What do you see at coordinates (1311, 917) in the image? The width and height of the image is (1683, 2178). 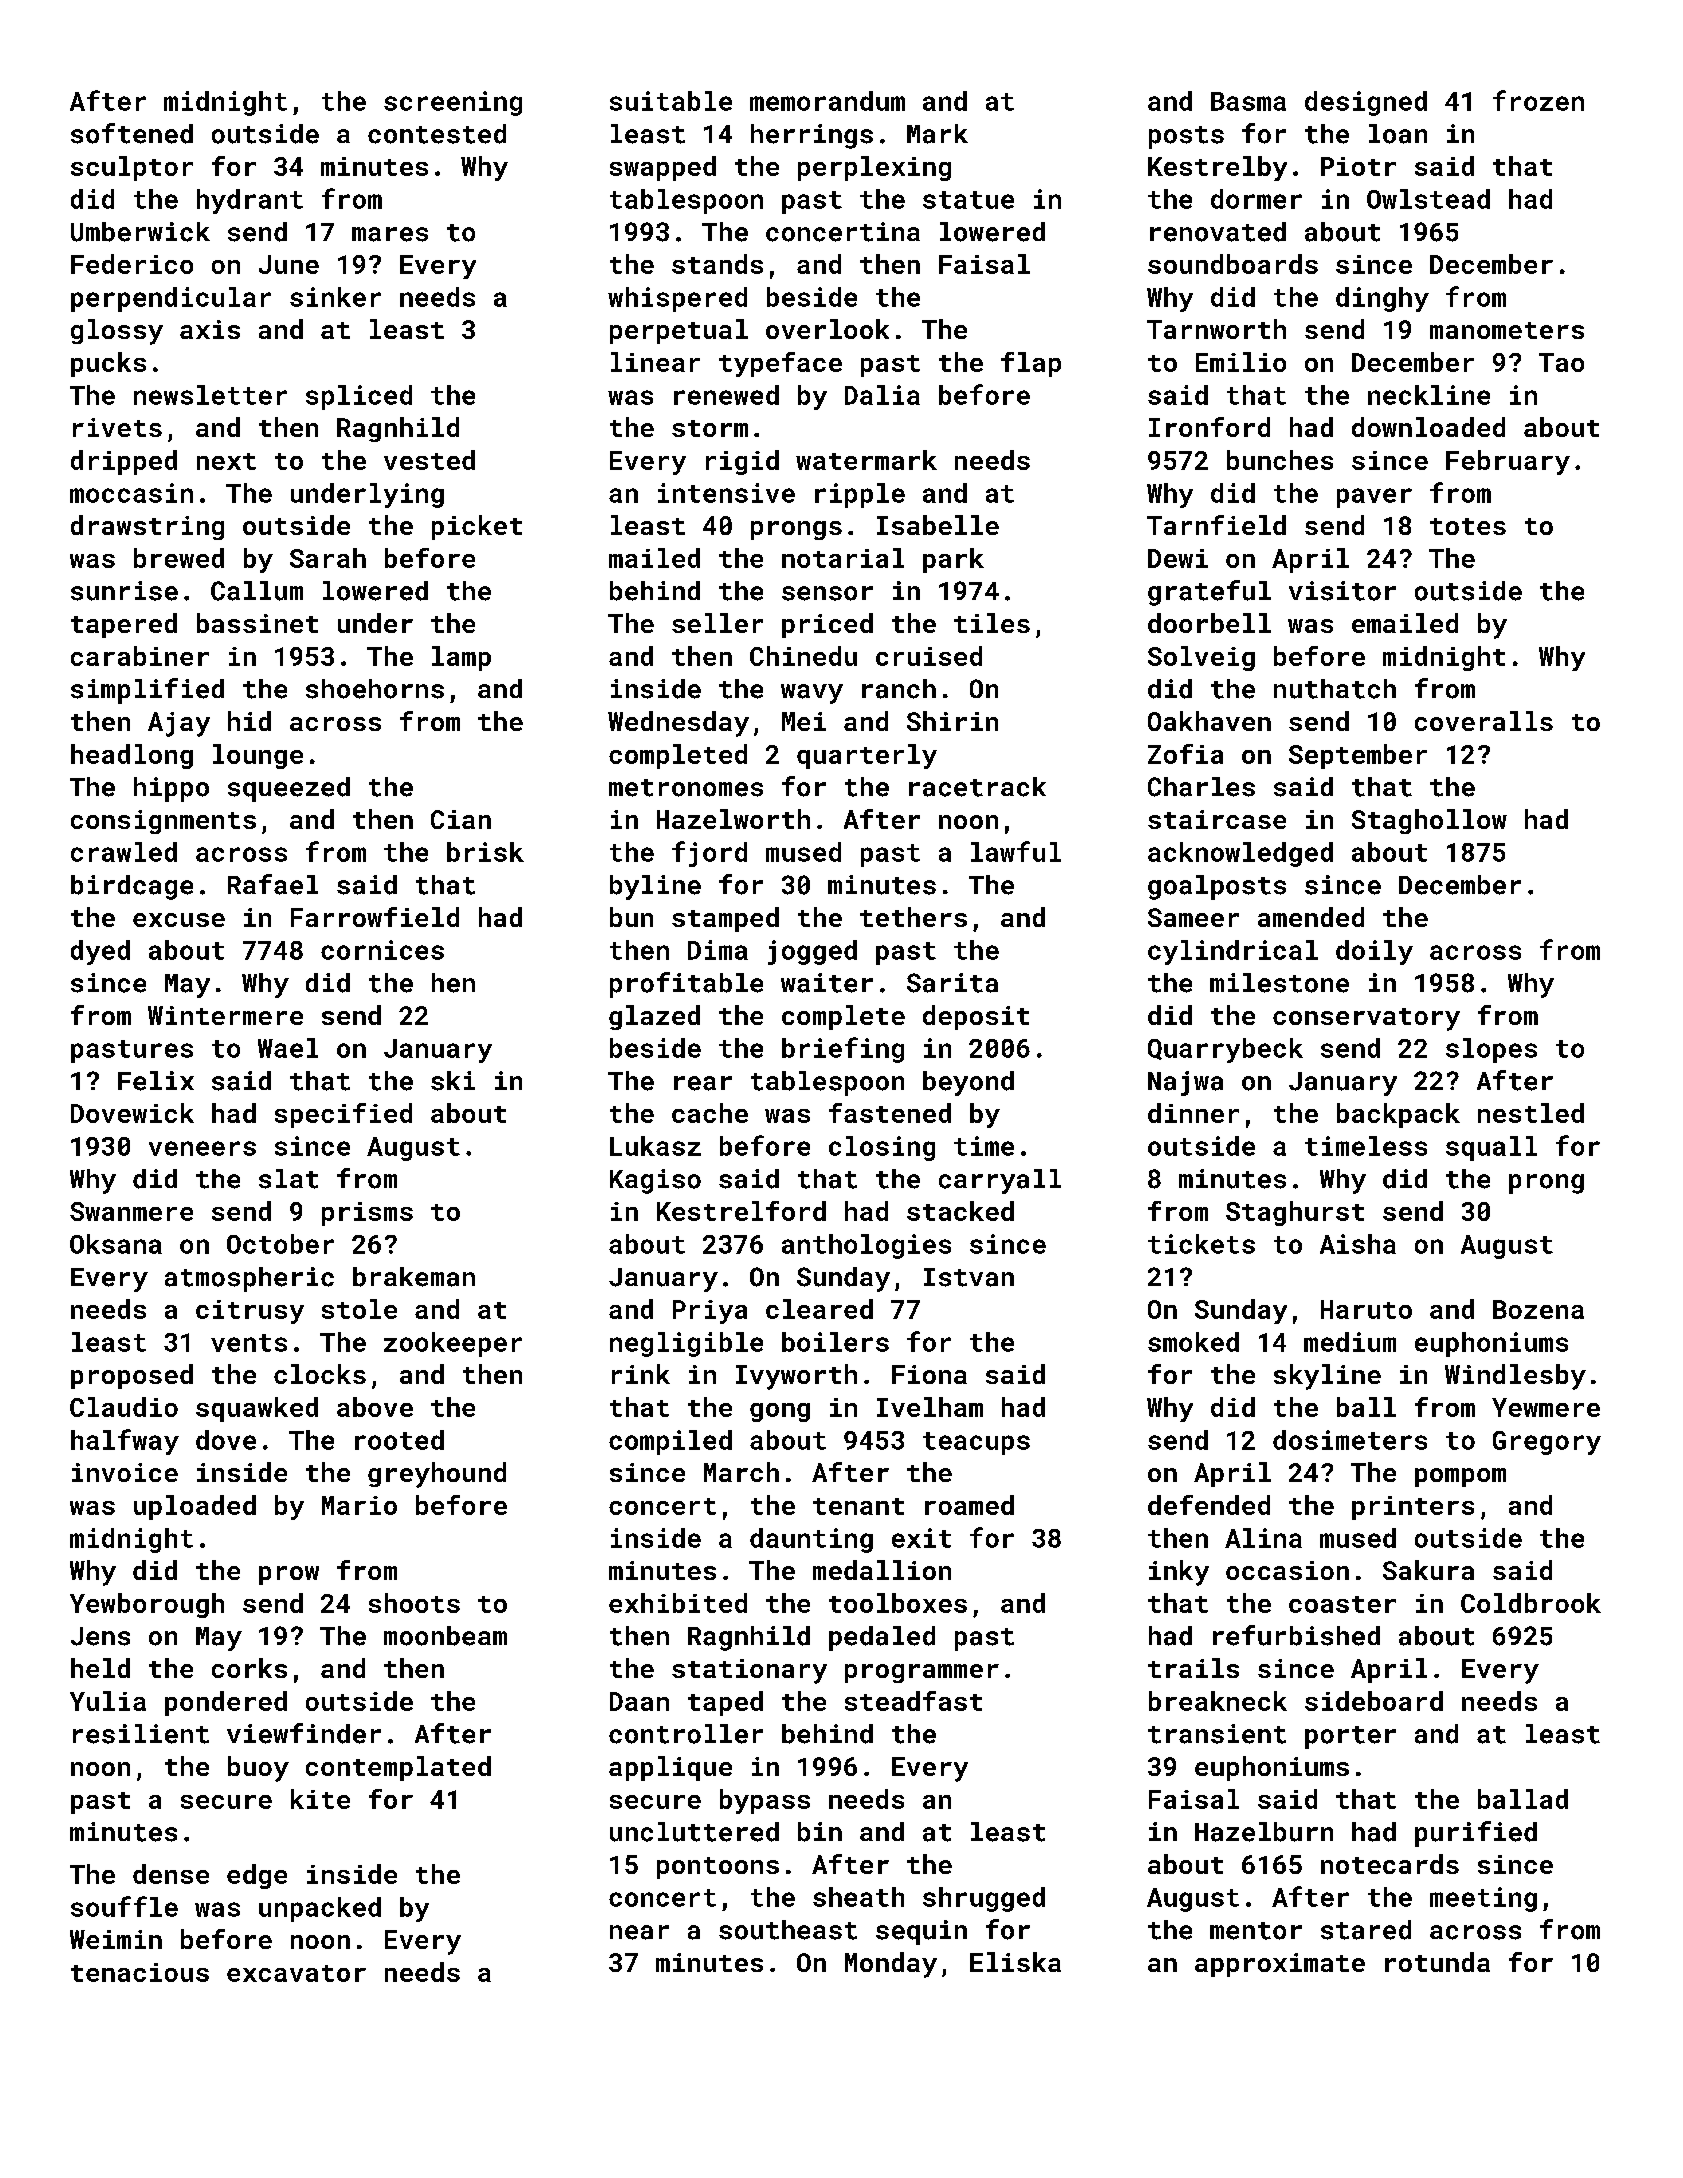 I see `amended` at bounding box center [1311, 917].
